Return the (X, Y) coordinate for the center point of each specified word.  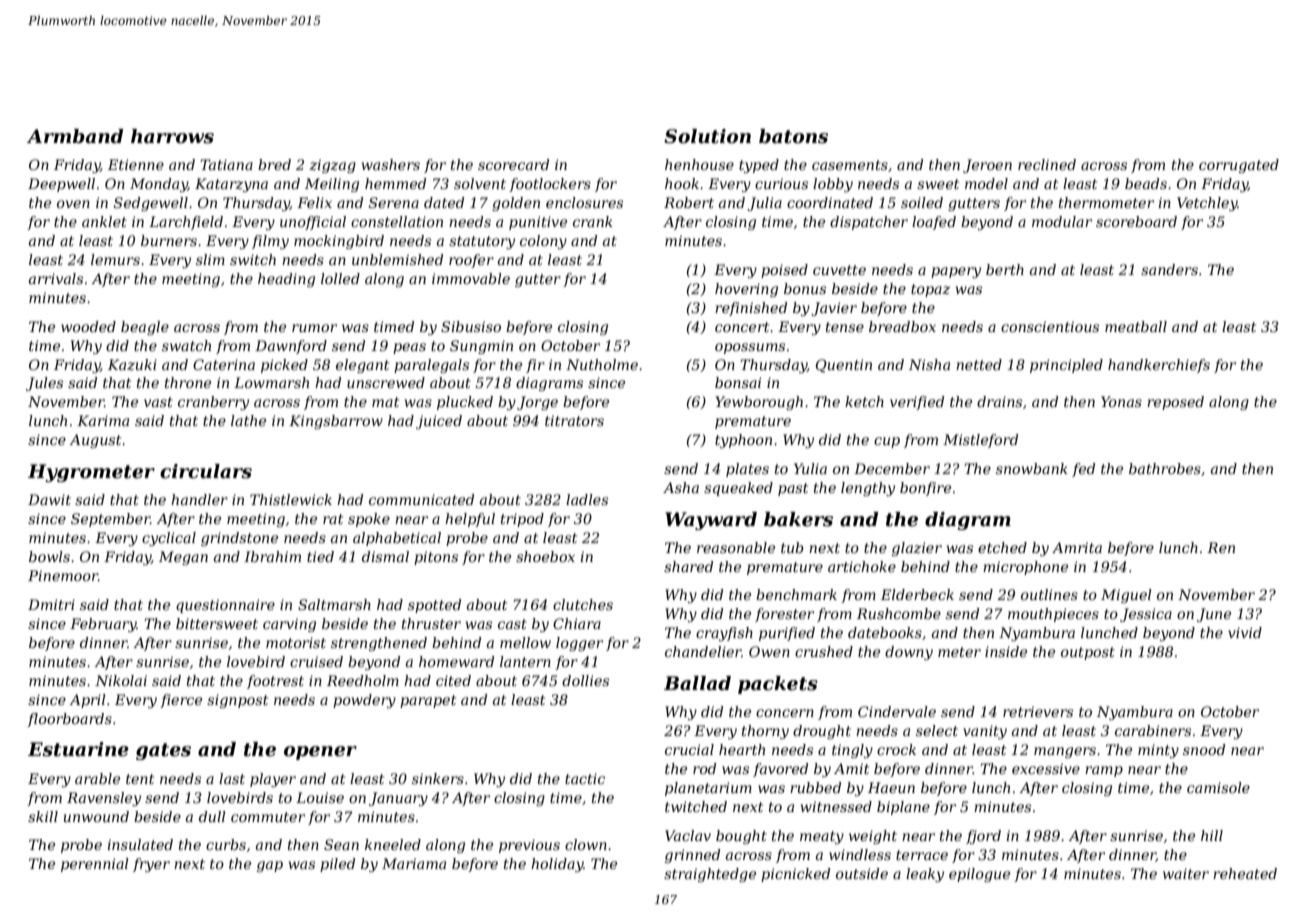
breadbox (902, 326)
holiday (557, 865)
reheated (1245, 873)
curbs (226, 844)
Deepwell (61, 185)
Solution (707, 136)
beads (1146, 183)
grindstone (239, 539)
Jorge (537, 403)
